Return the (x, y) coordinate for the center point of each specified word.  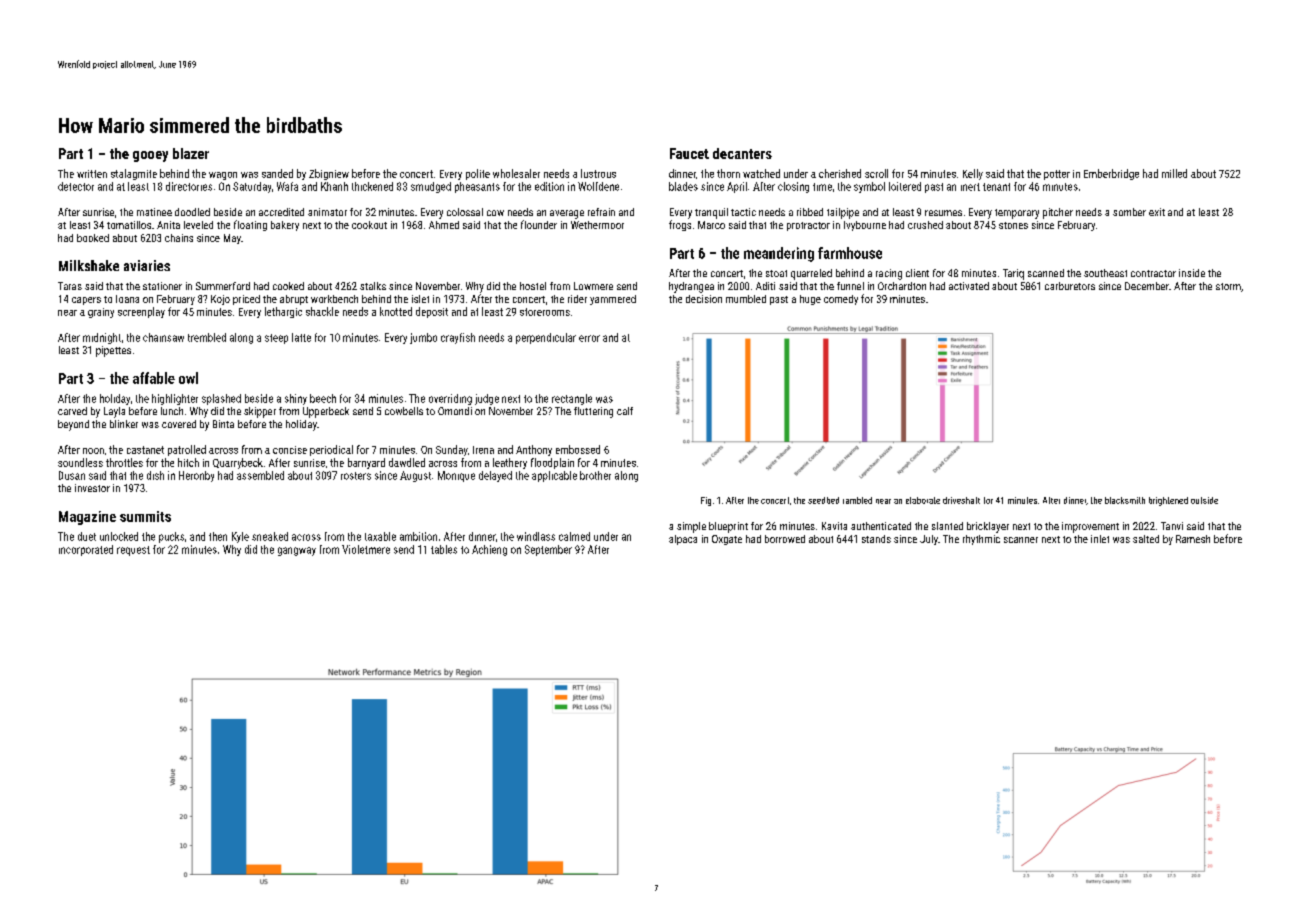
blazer (191, 153)
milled (1174, 173)
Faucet (689, 153)
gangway (297, 551)
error (589, 338)
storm (1228, 286)
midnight (102, 338)
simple (691, 527)
